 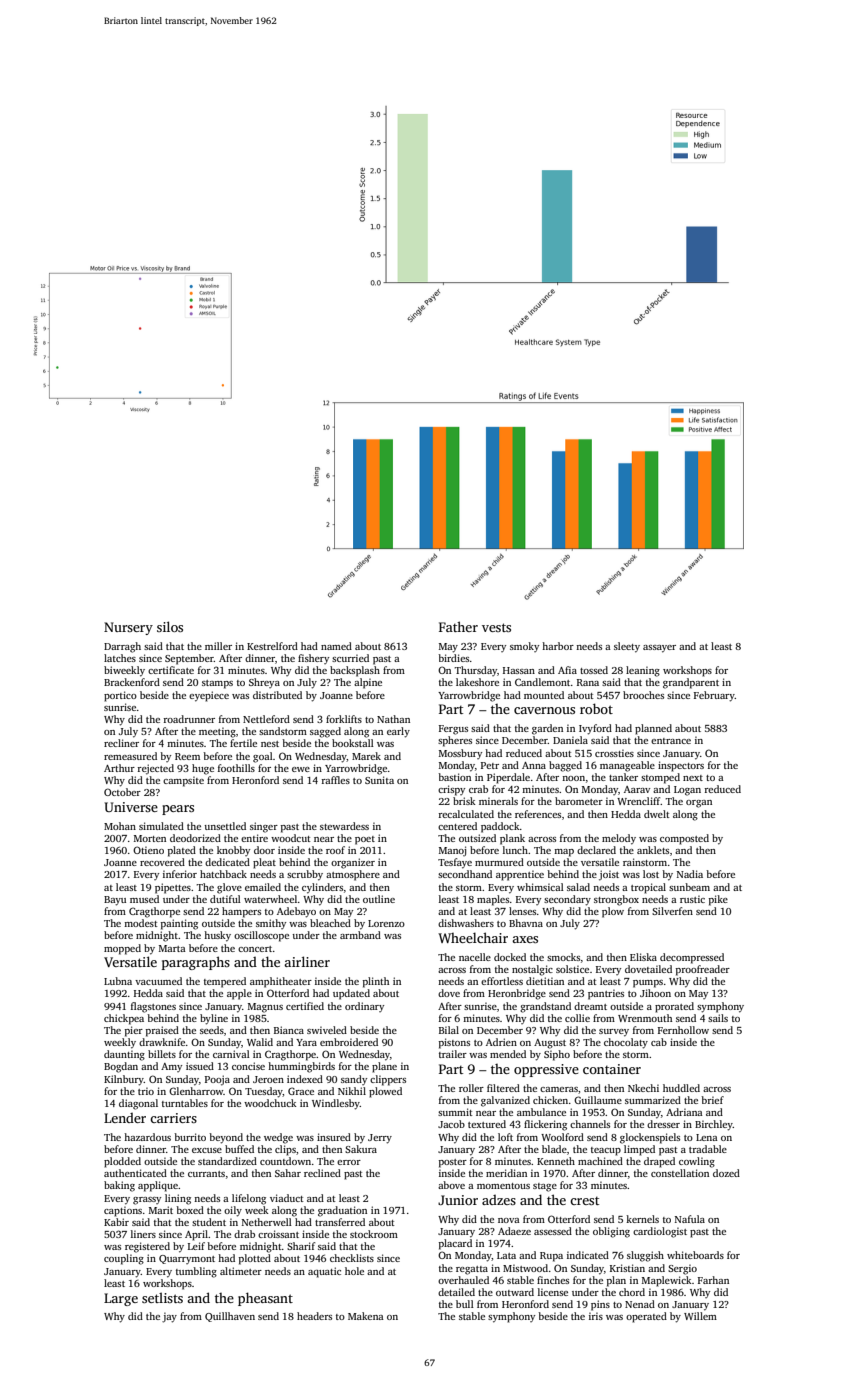 What do you see at coordinates (265, 1299) in the screenshot?
I see `pheasant` at bounding box center [265, 1299].
